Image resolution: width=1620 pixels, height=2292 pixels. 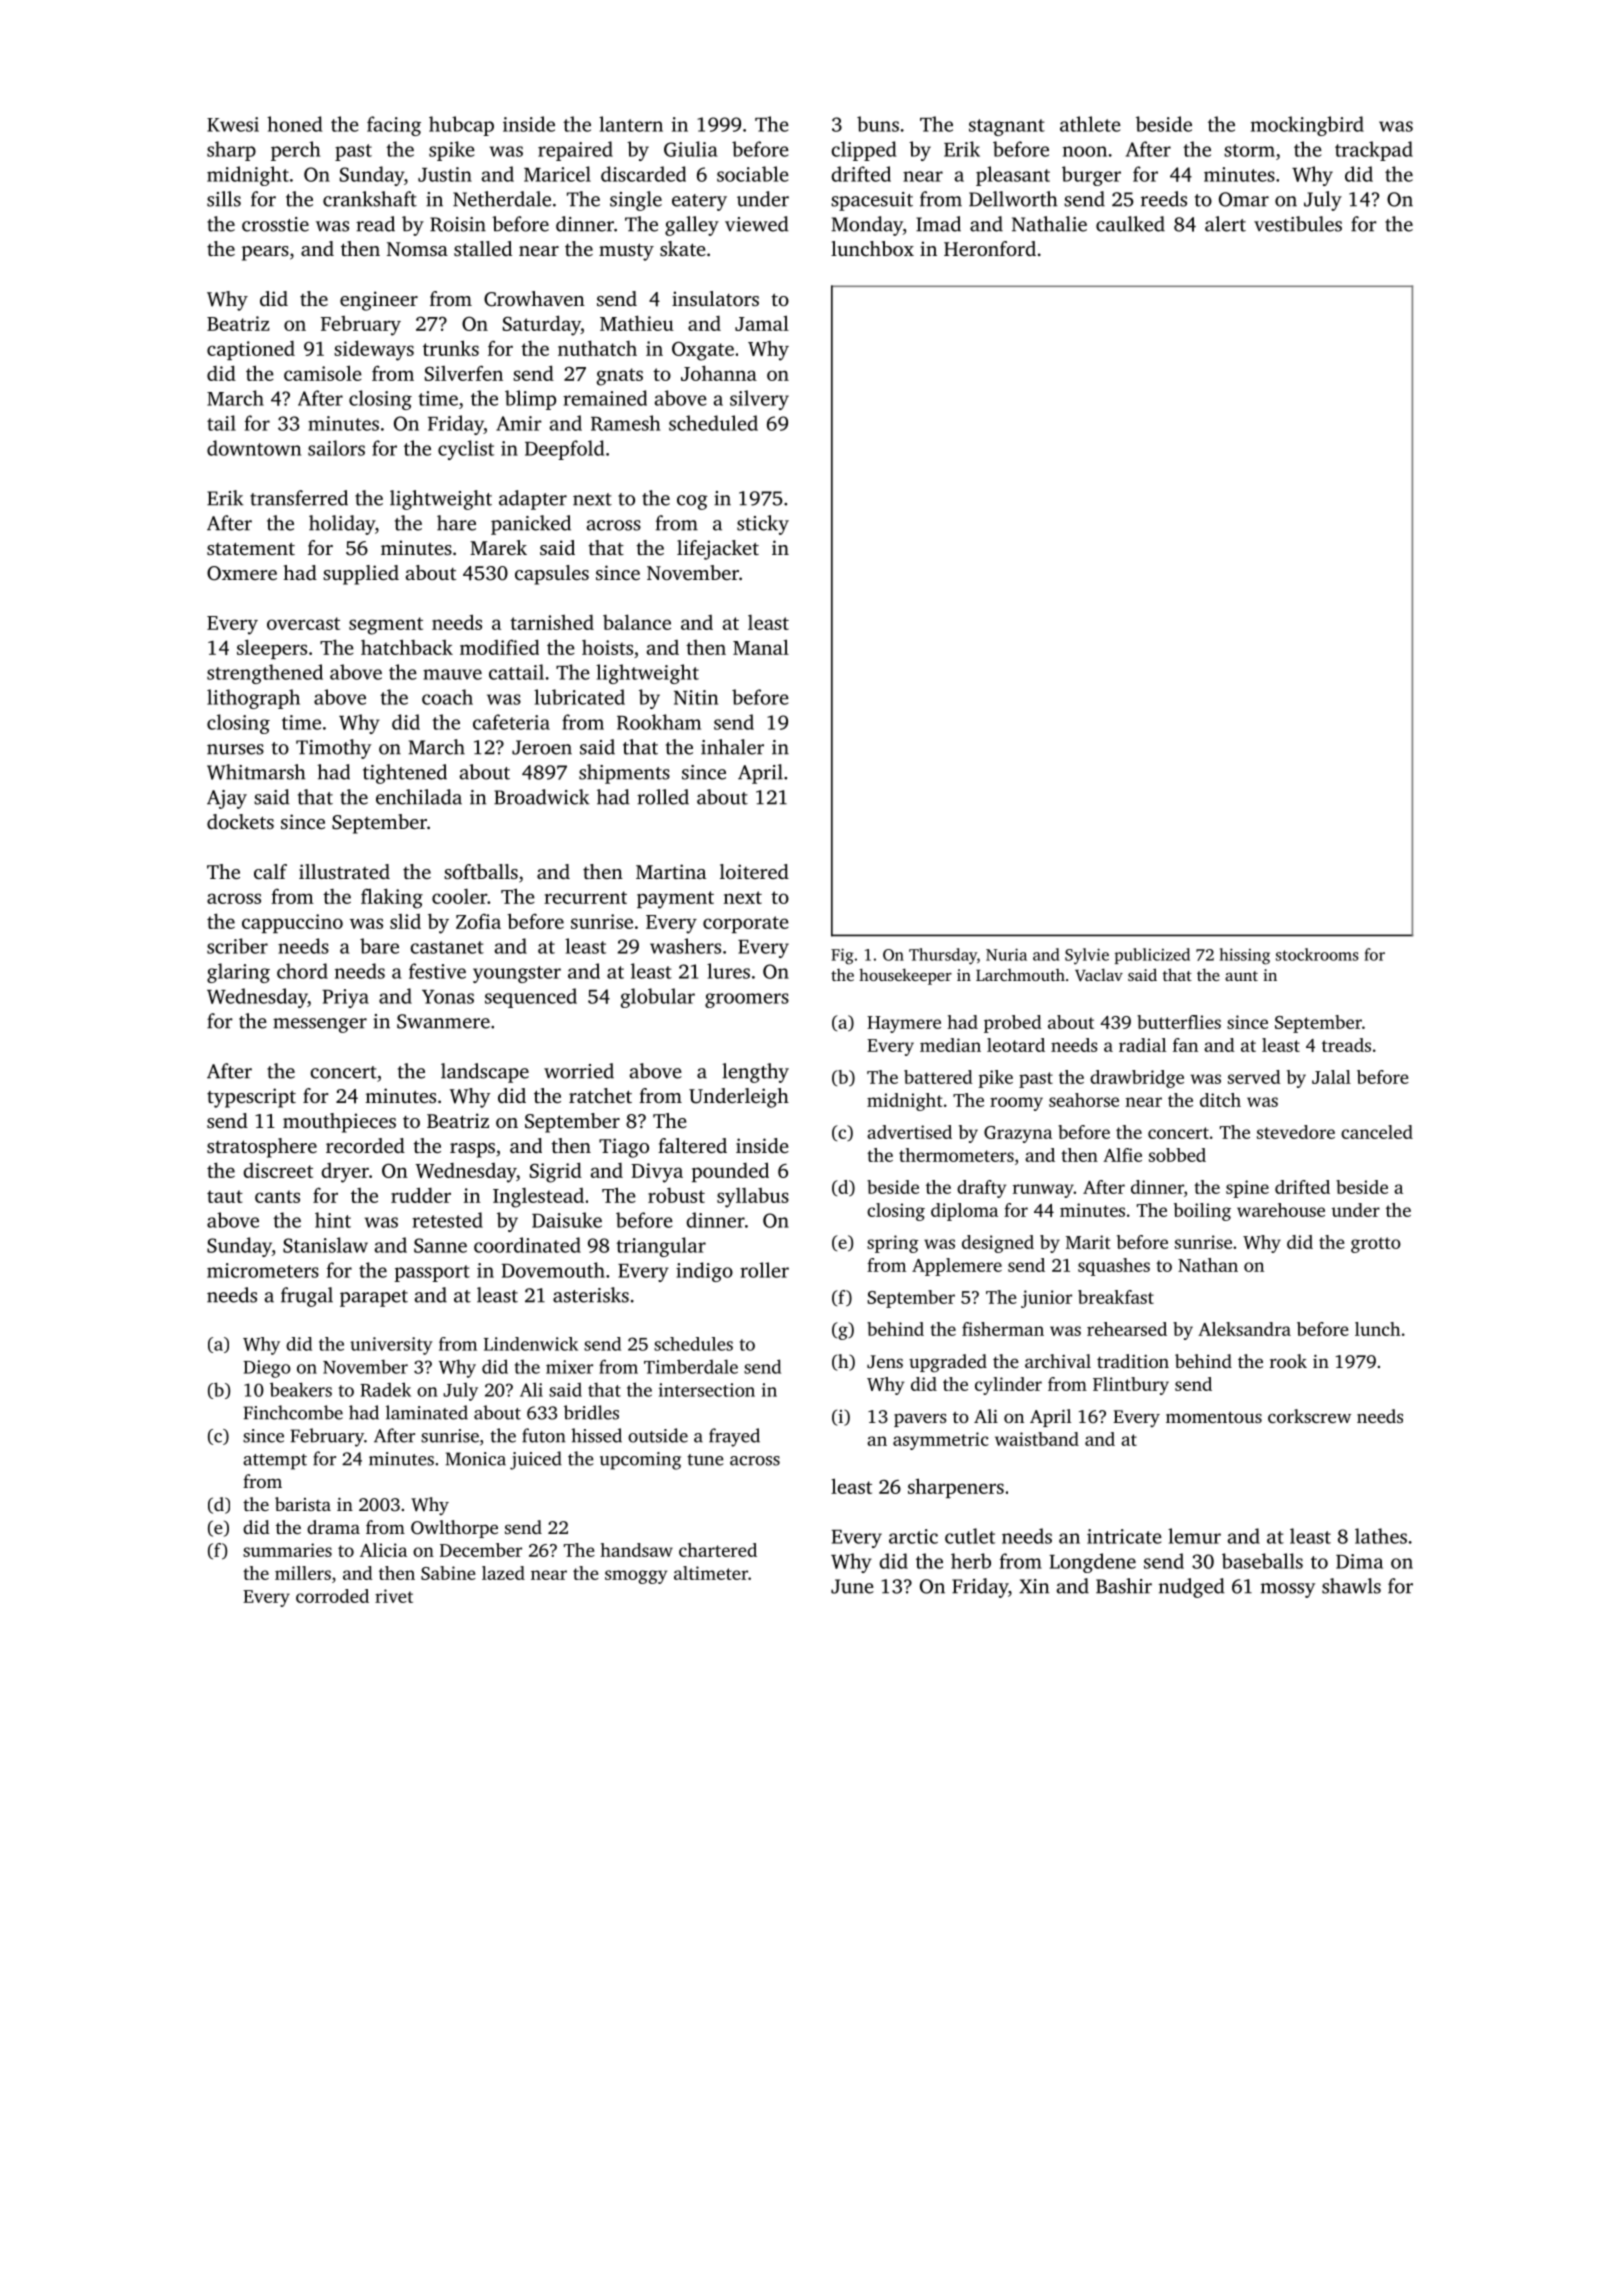 What do you see at coordinates (237, 946) in the document?
I see `scriber` at bounding box center [237, 946].
